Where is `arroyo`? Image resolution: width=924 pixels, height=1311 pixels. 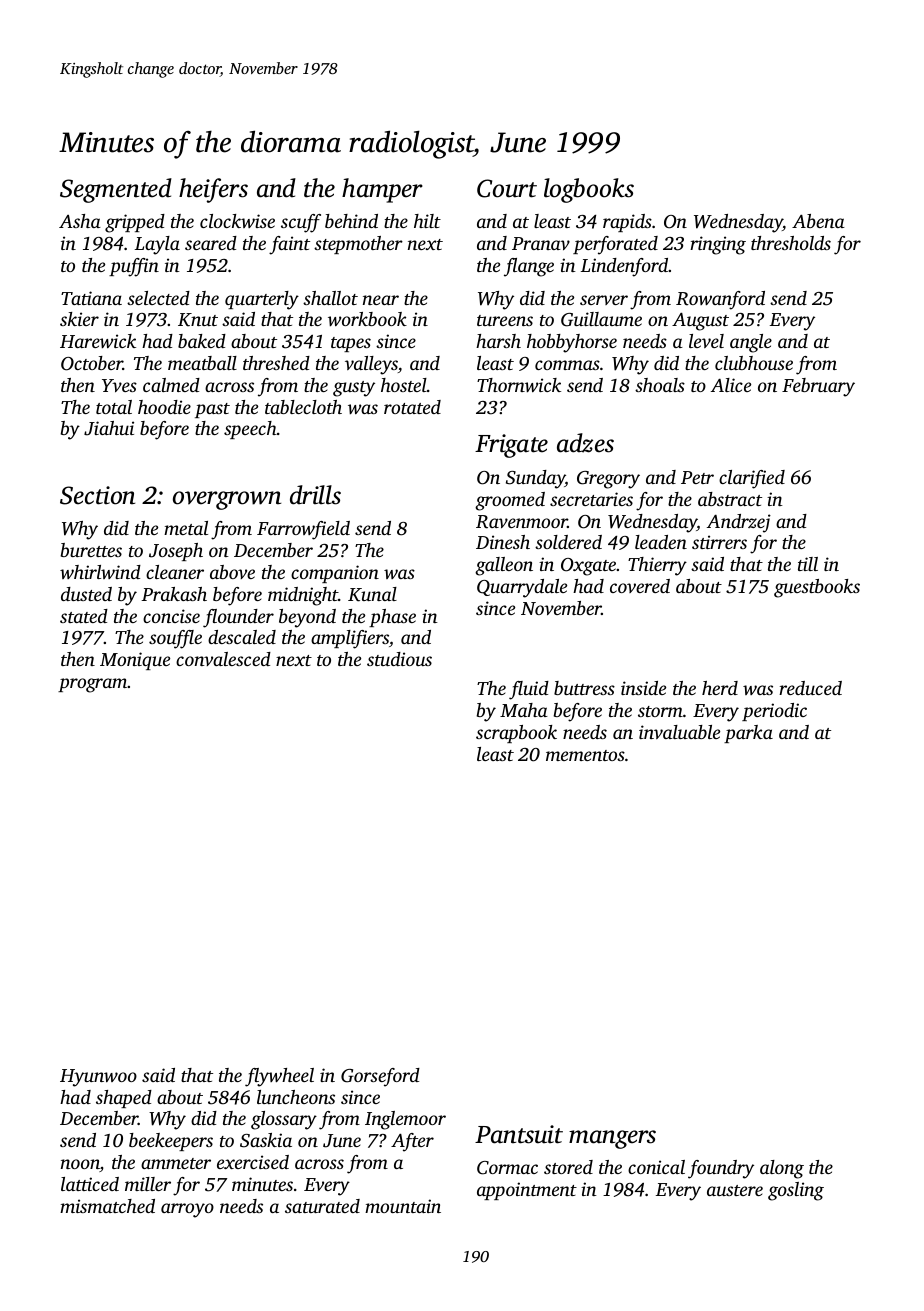
arroyo is located at coordinates (187, 1210).
